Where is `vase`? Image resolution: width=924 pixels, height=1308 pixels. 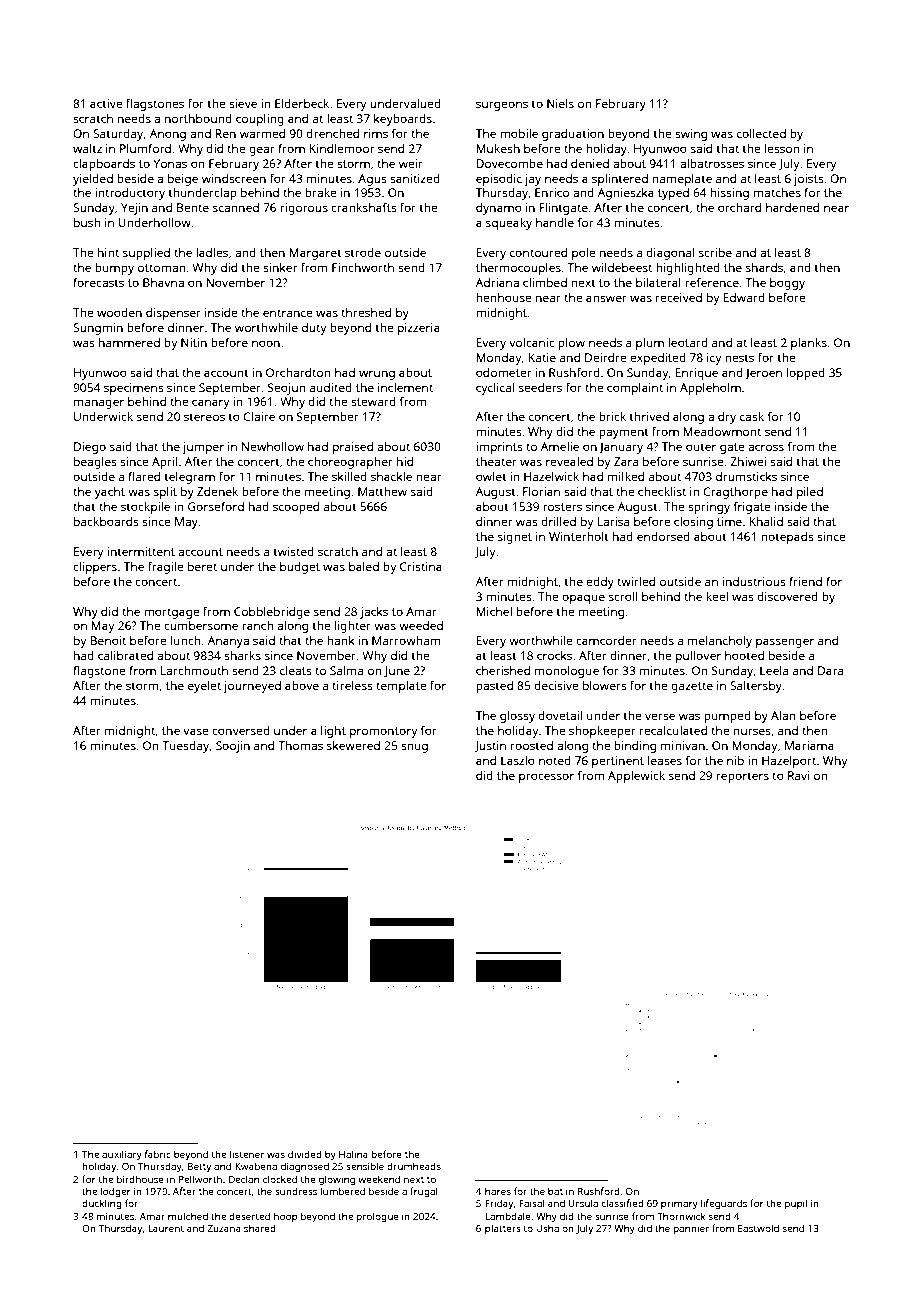 vase is located at coordinates (196, 731).
